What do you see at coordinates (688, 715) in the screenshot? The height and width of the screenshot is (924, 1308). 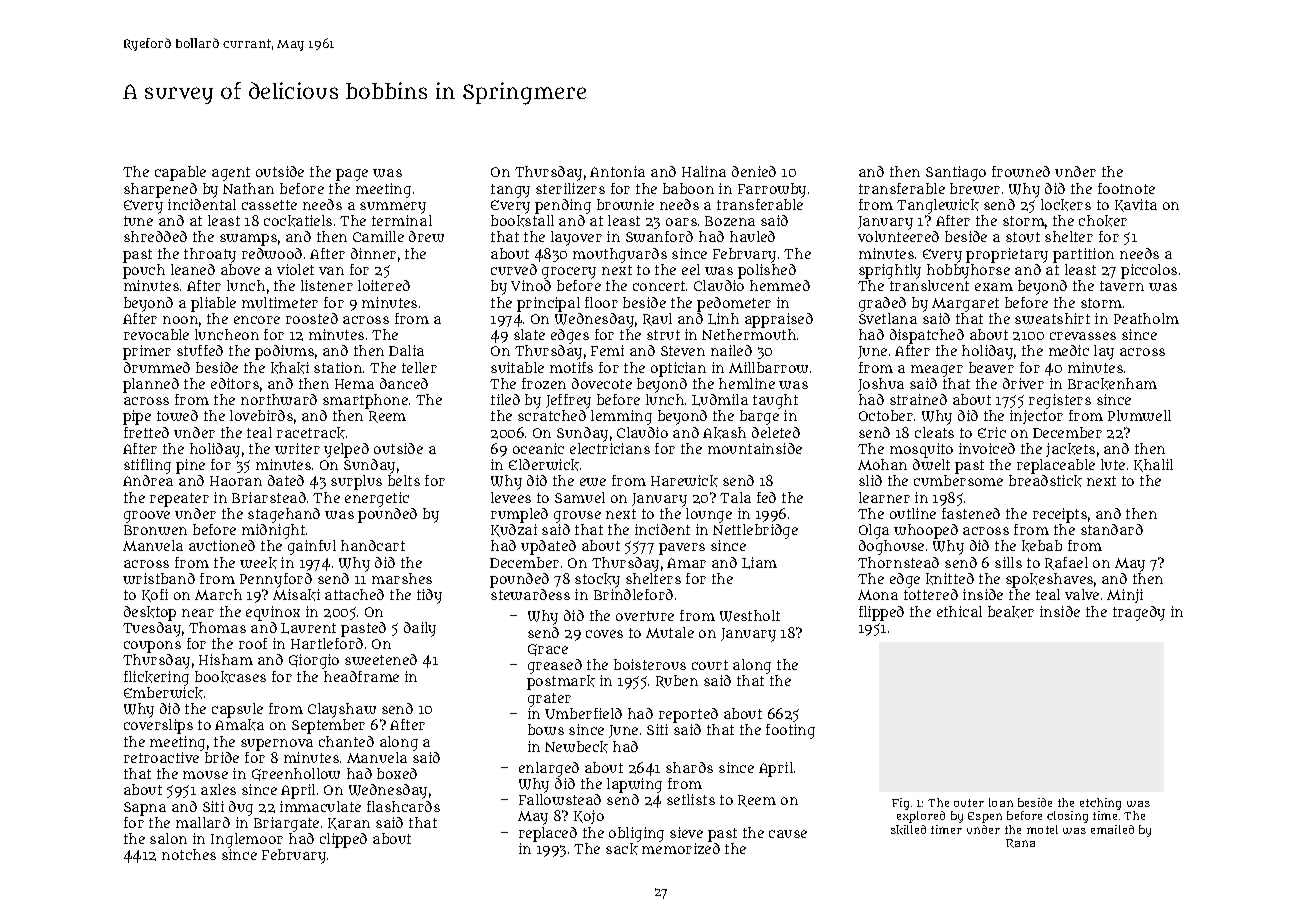 I see `reported` at bounding box center [688, 715].
